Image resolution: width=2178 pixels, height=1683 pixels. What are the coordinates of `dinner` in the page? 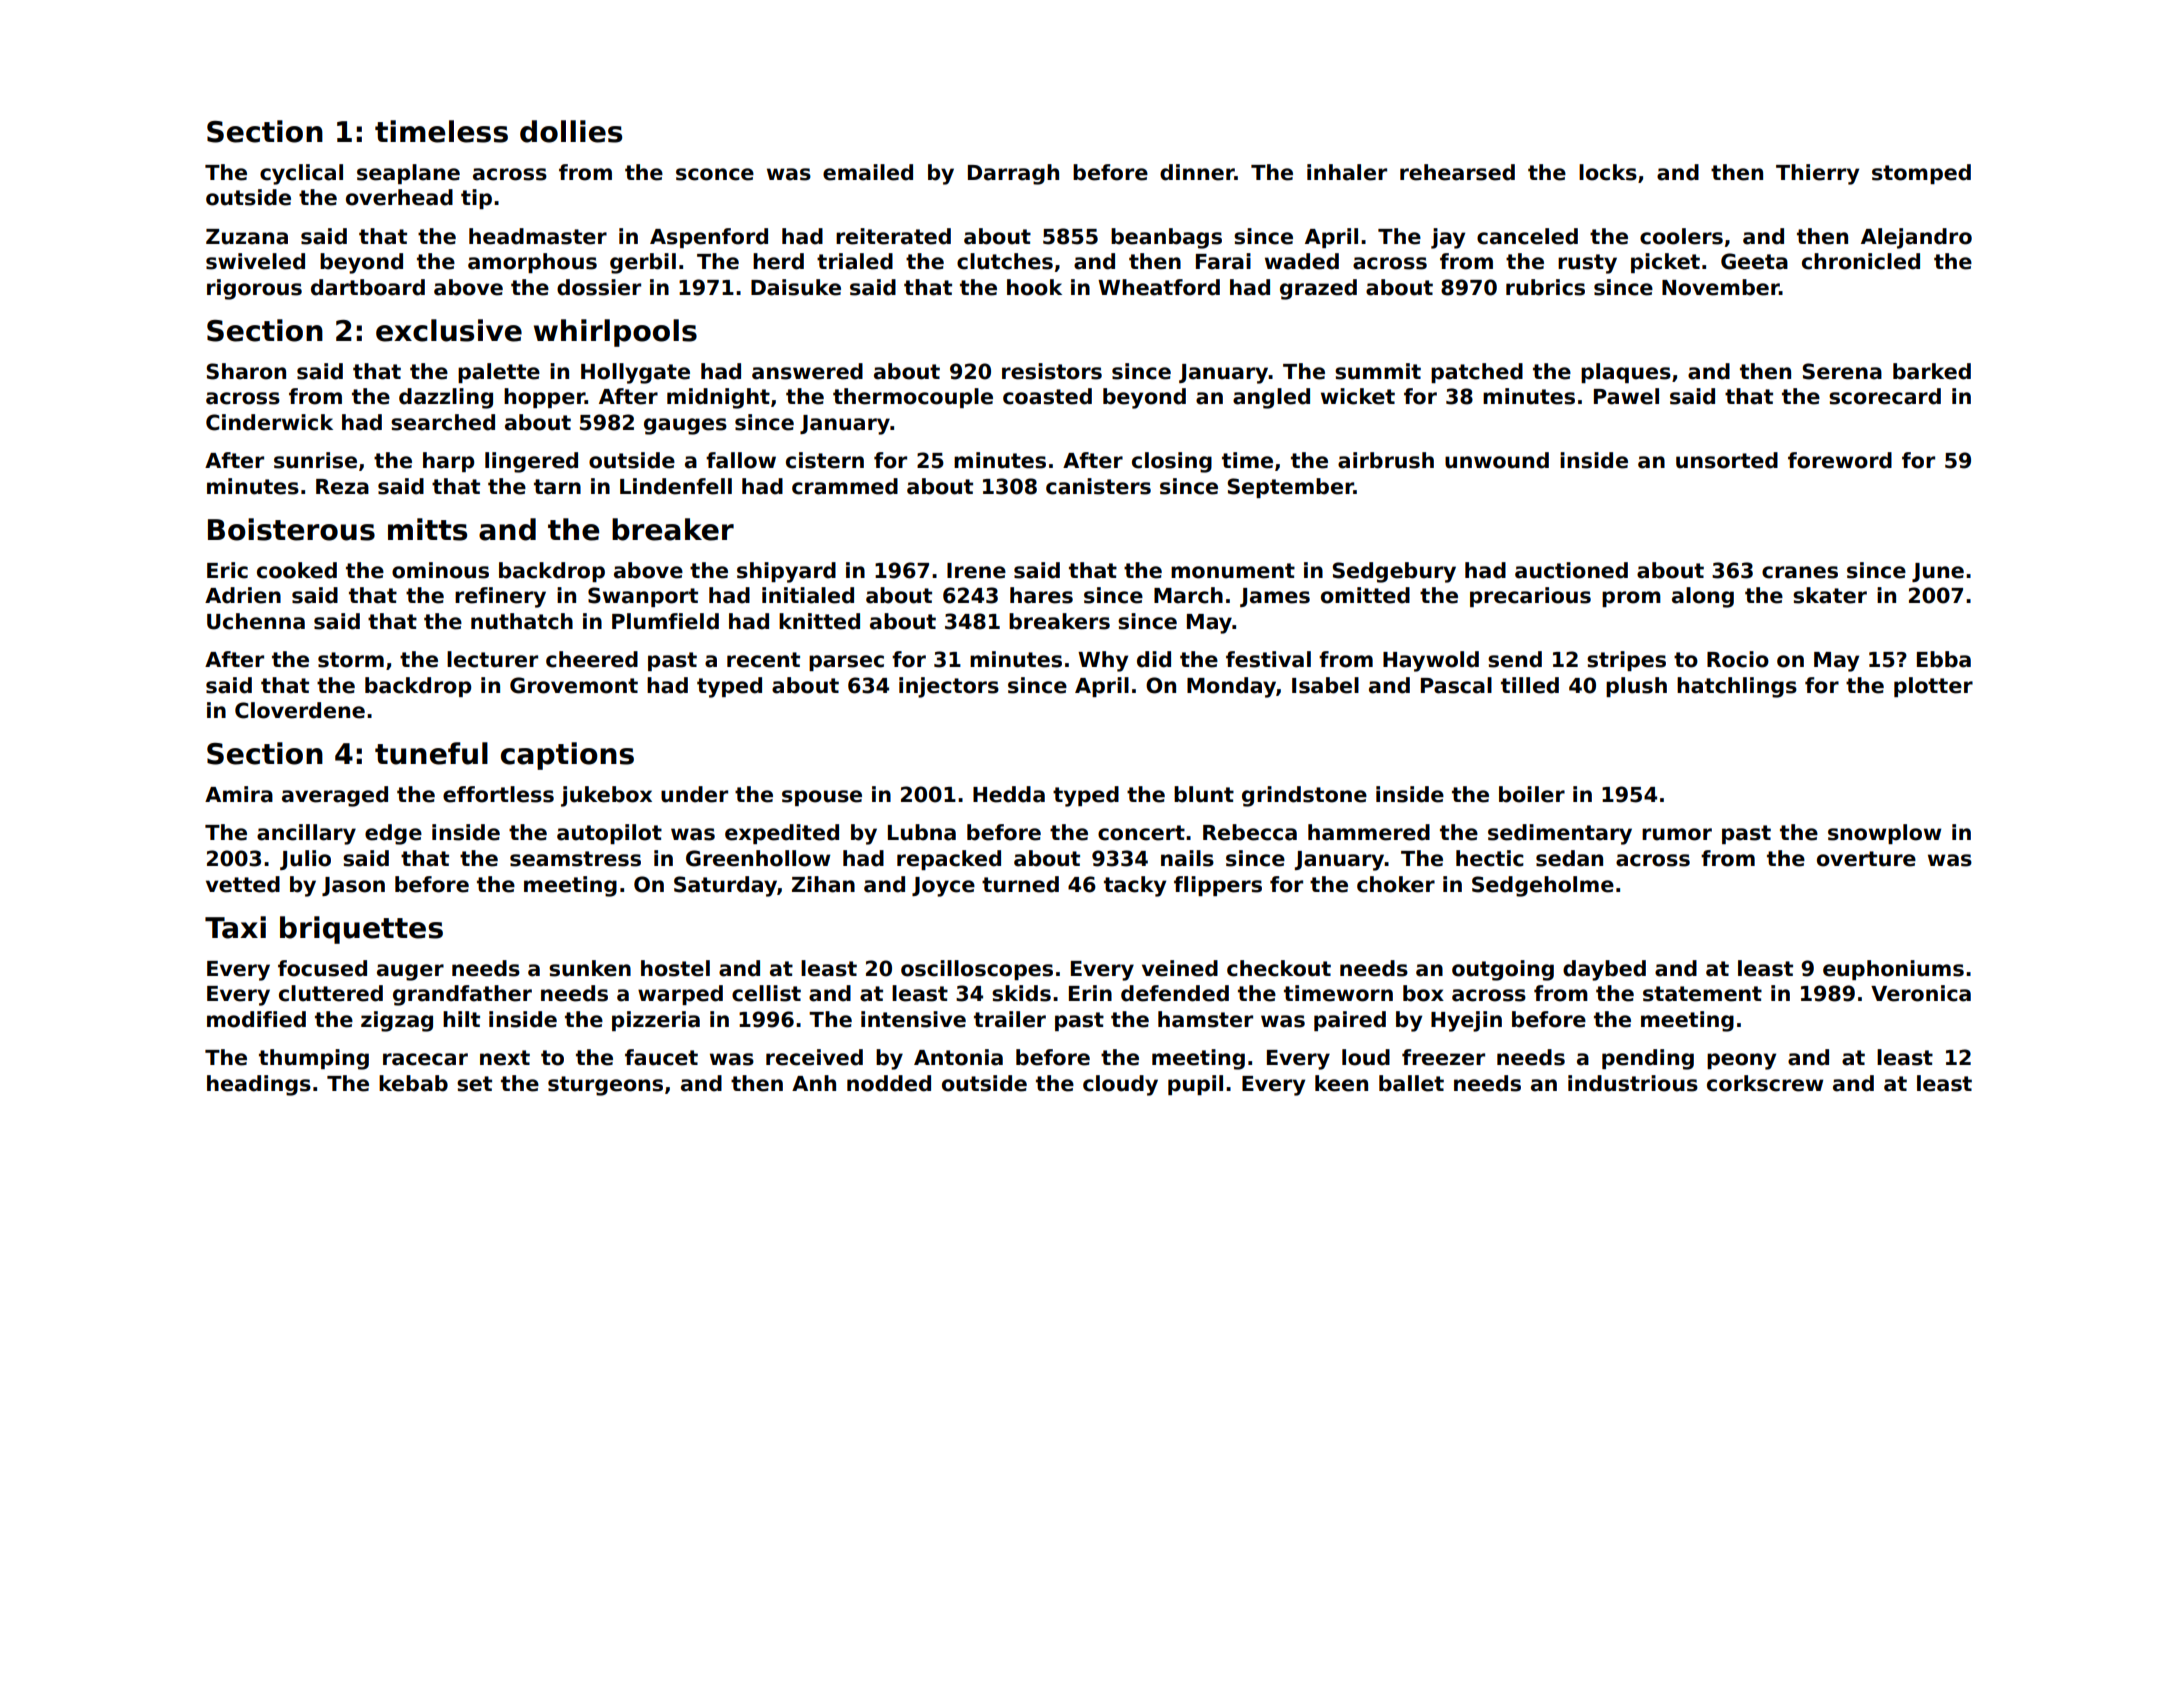 It's located at (1197, 172).
